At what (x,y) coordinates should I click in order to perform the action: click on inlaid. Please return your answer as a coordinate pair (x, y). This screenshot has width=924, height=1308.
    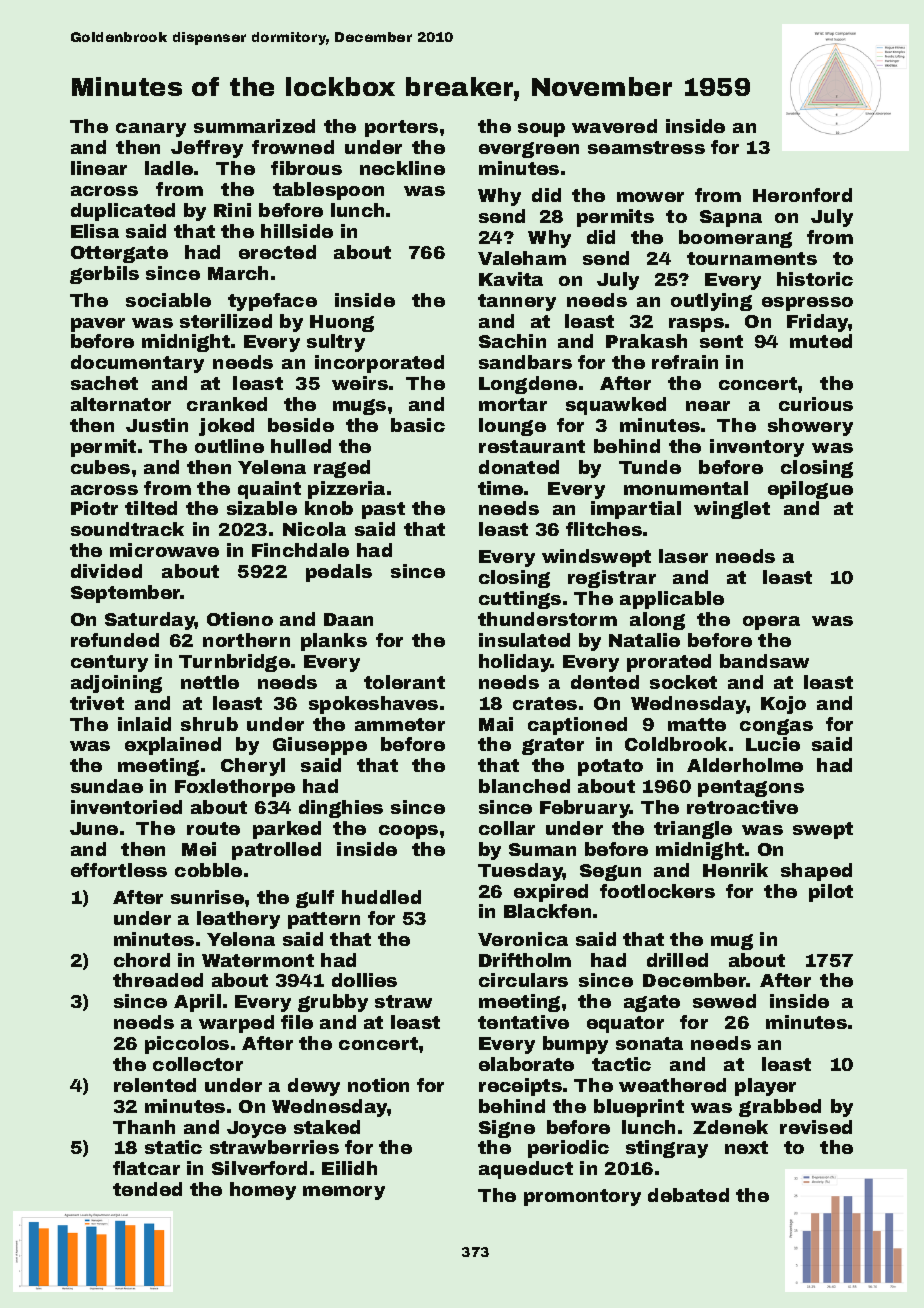
    Looking at the image, I should click on (144, 724).
